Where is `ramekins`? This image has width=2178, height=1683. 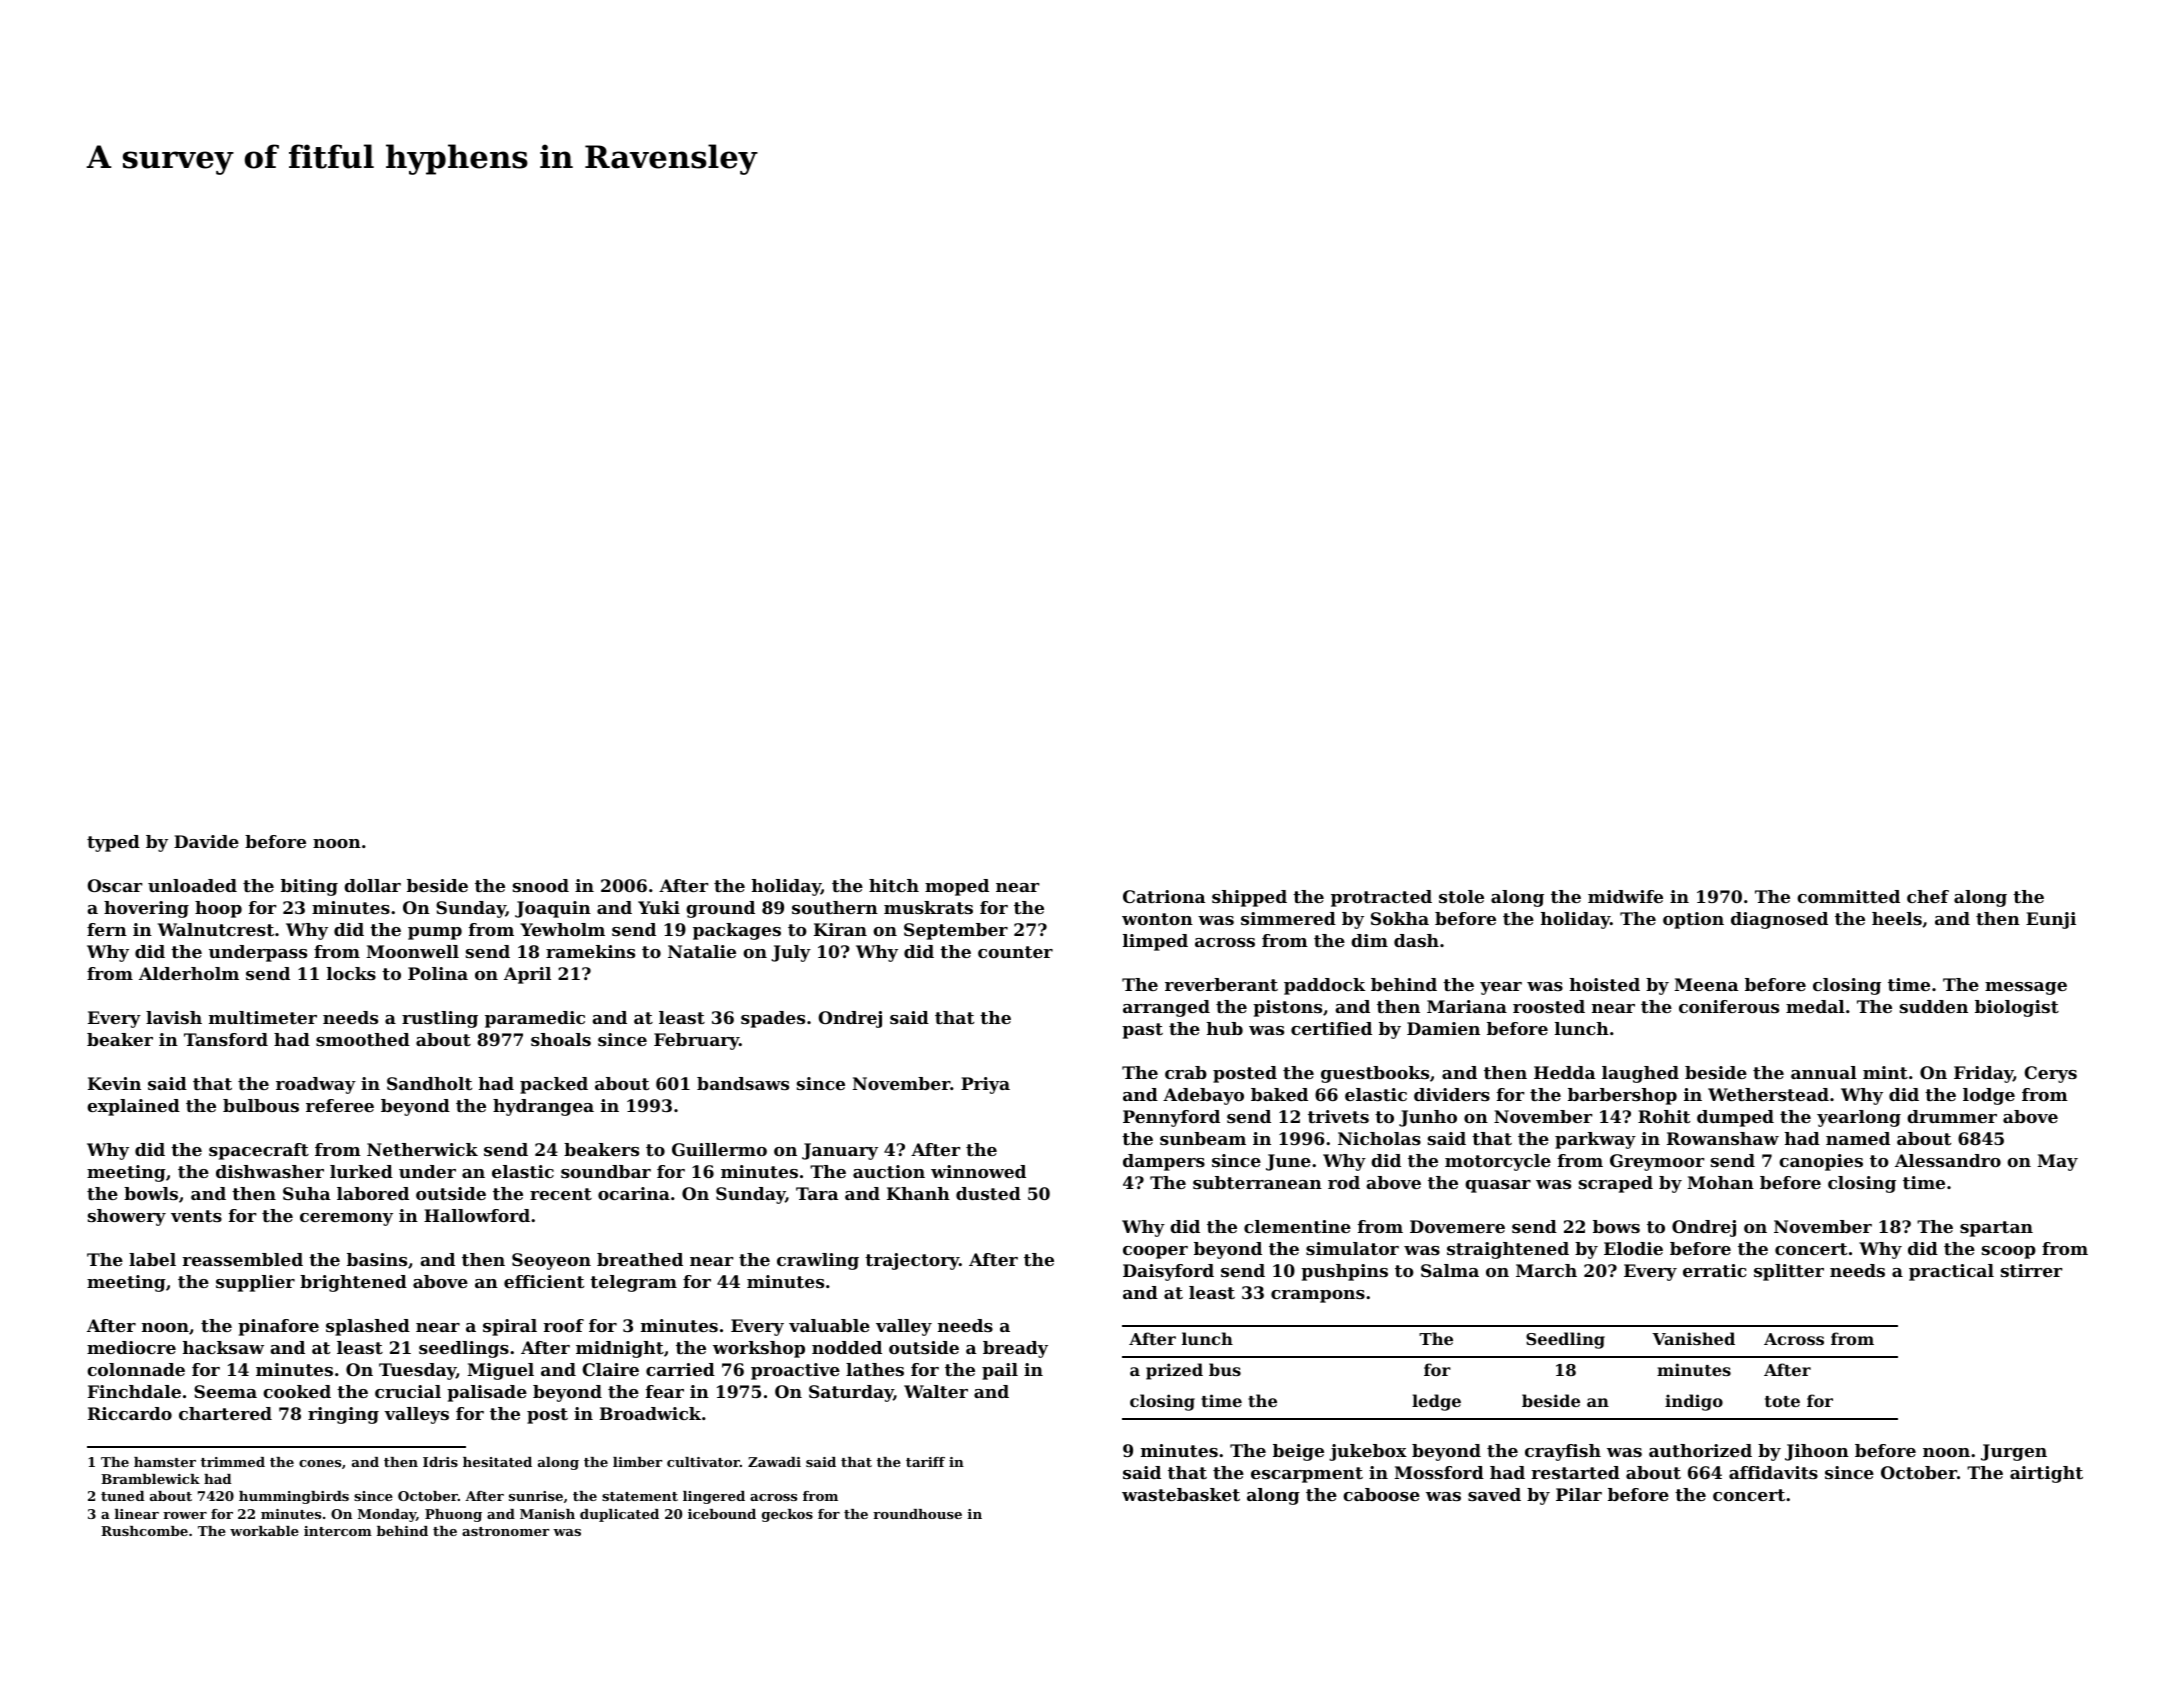
ramekins is located at coordinates (590, 951).
